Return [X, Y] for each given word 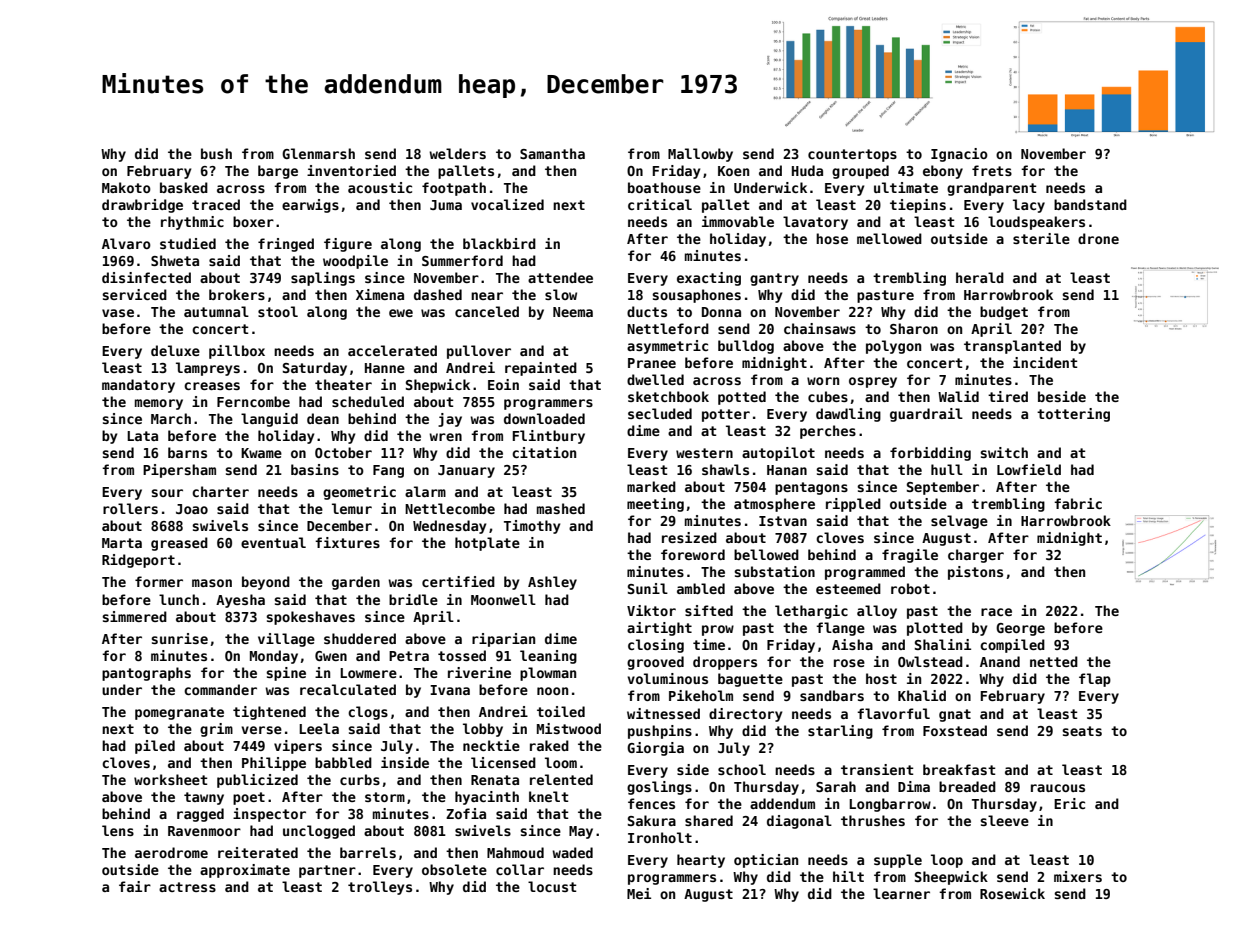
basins [315, 469]
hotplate [487, 544]
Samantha [552, 153]
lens [118, 830]
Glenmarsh [318, 153]
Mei [639, 893]
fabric [1078, 503]
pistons [975, 573]
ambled [701, 588]
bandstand [1090, 204]
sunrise [179, 638]
